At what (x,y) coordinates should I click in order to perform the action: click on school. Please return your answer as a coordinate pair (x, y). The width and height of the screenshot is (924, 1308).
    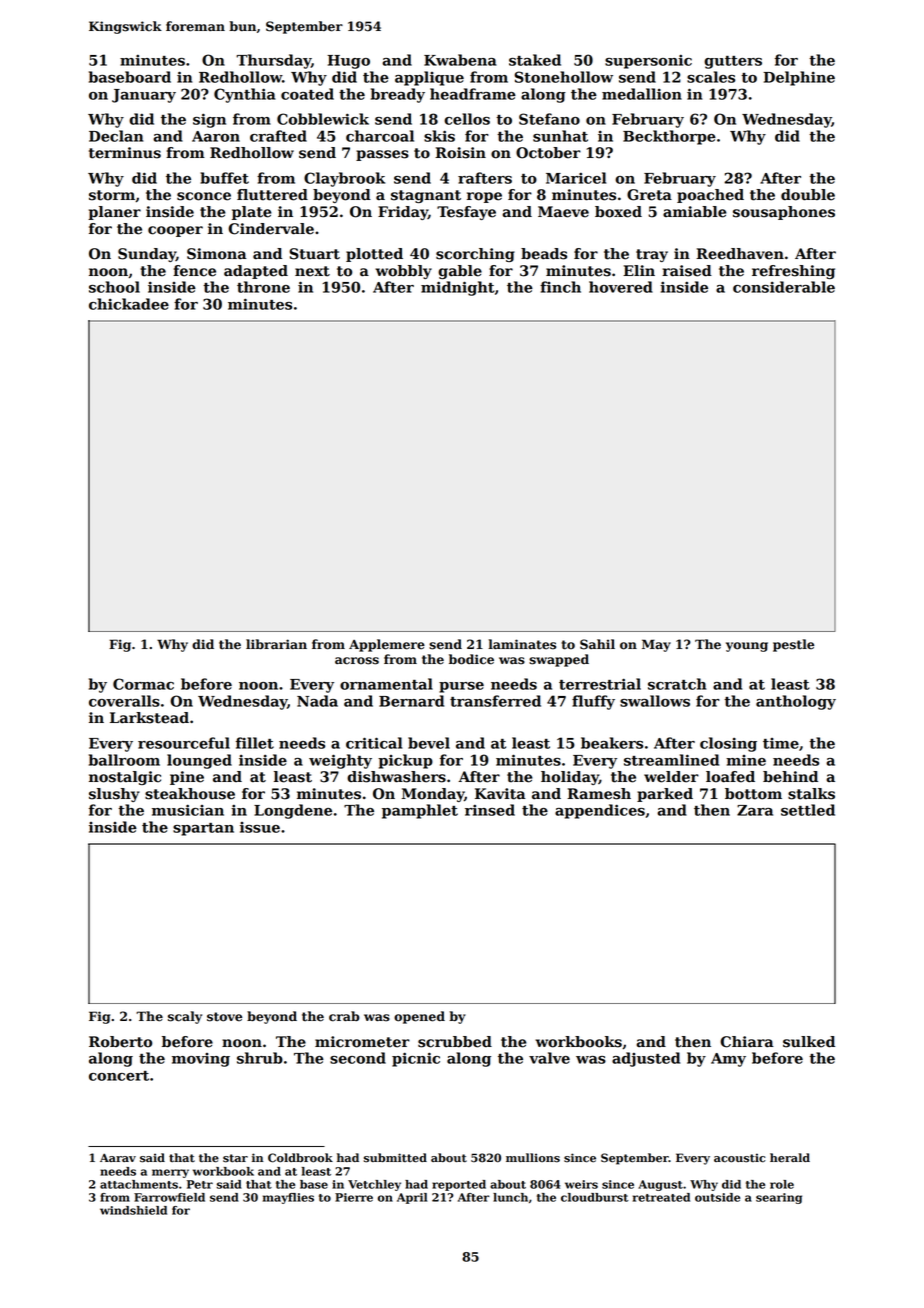
    Looking at the image, I should click on (114, 287).
